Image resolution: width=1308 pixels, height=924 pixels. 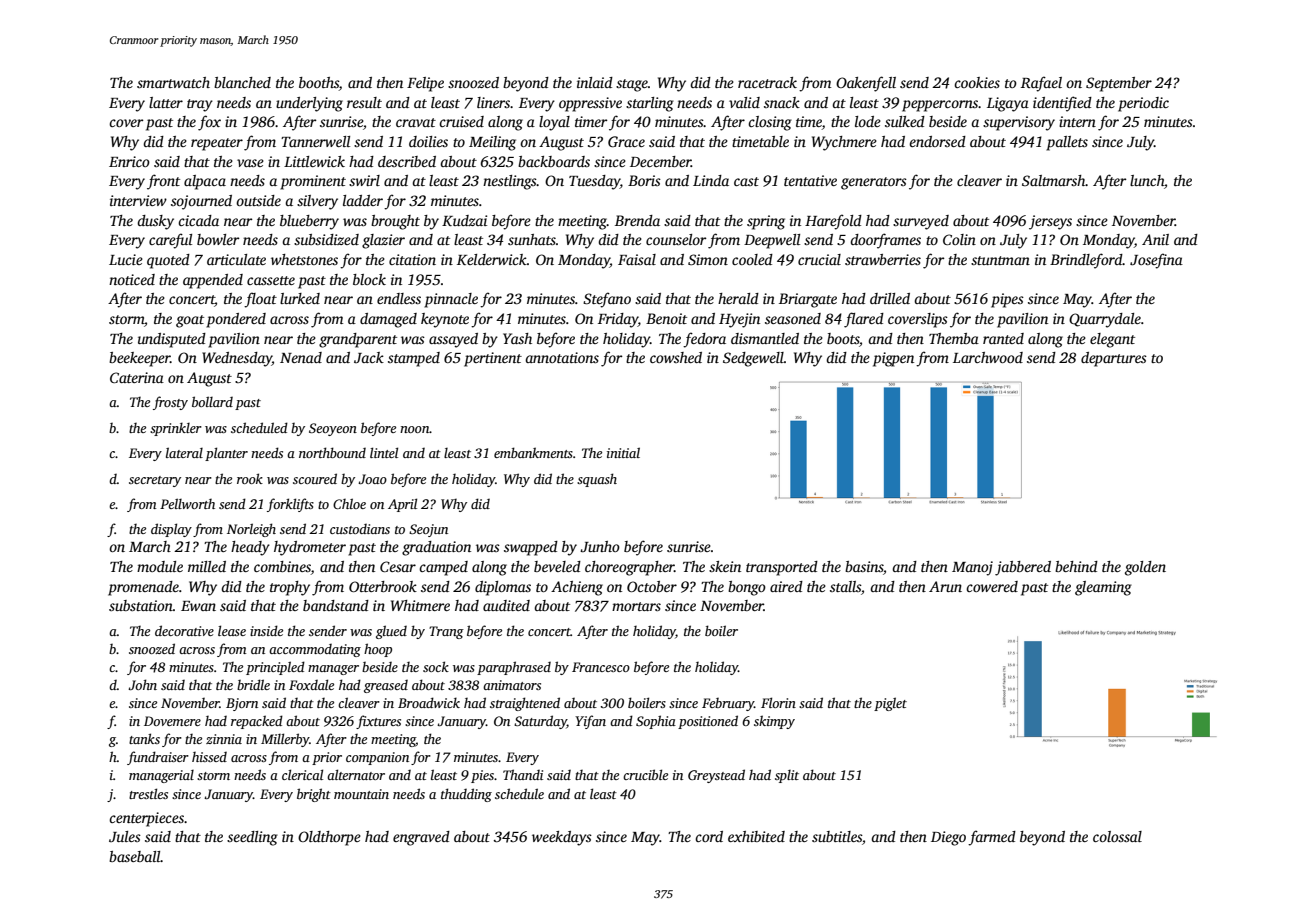 What do you see at coordinates (364, 102) in the image?
I see `result` at bounding box center [364, 102].
